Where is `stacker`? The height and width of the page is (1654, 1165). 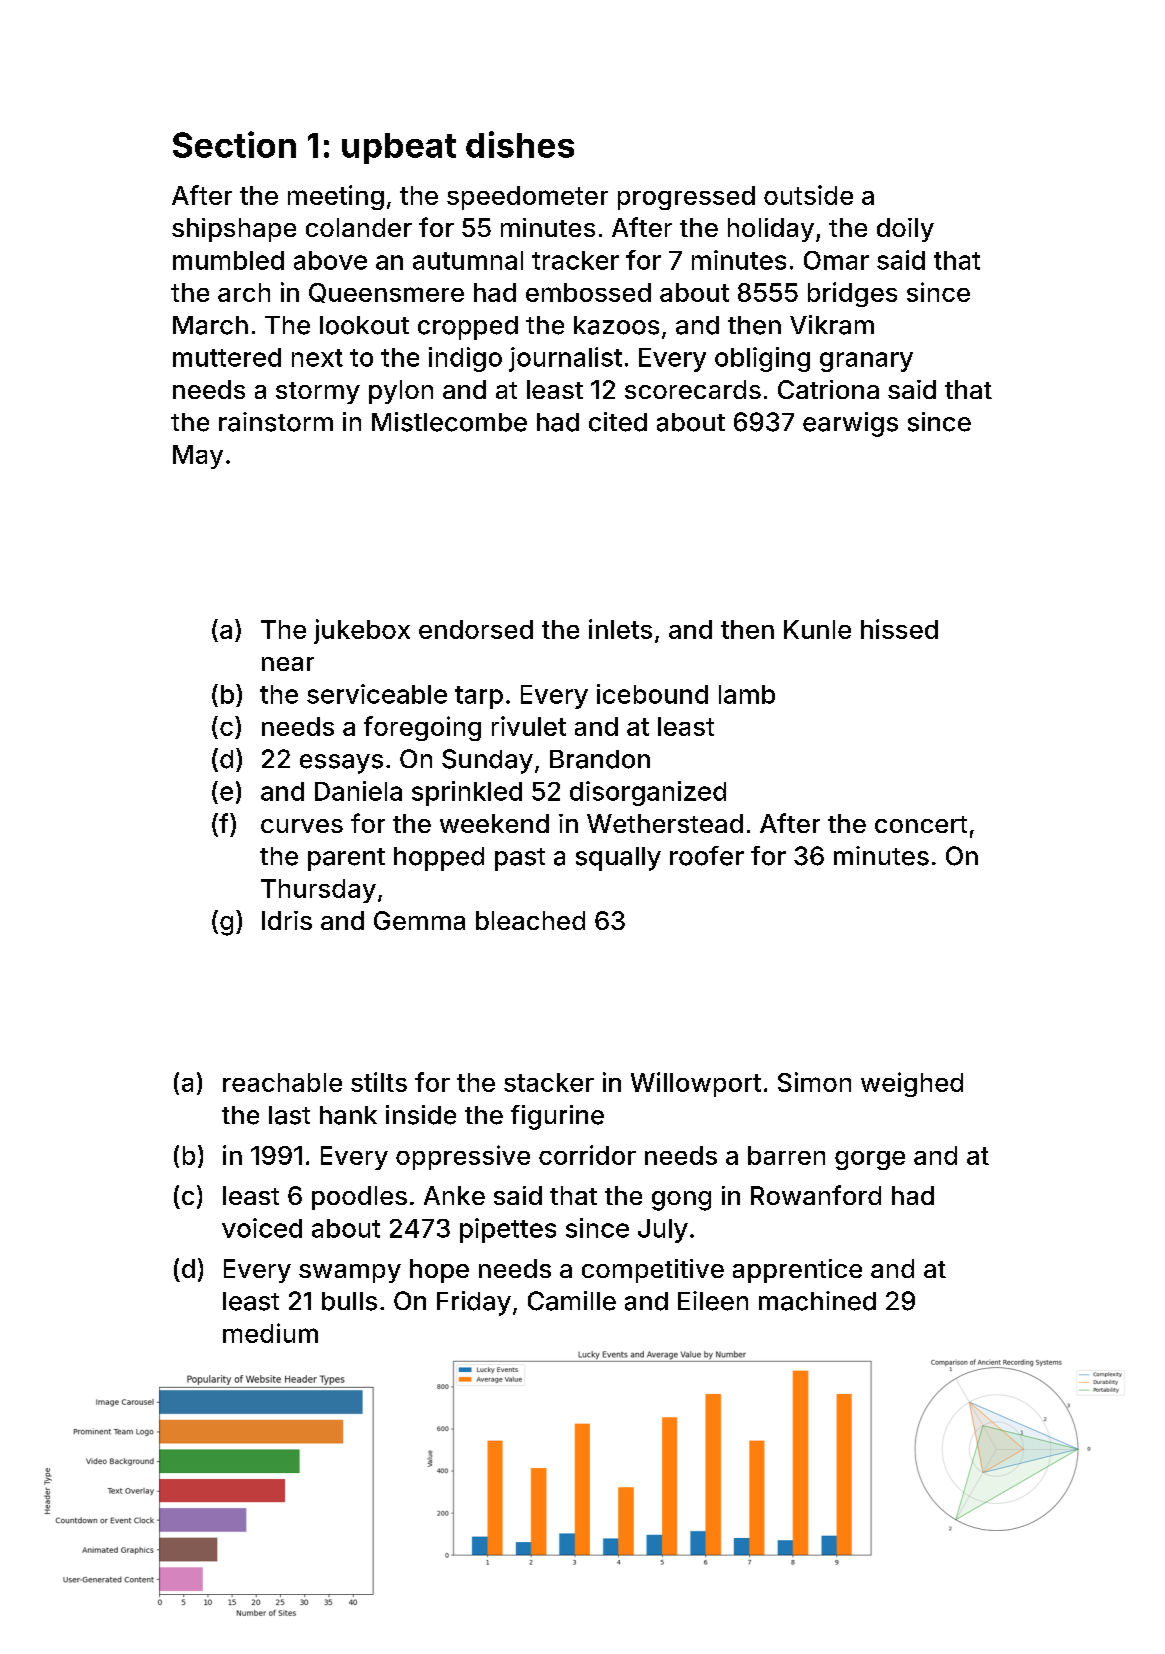
stacker is located at coordinates (549, 1082).
